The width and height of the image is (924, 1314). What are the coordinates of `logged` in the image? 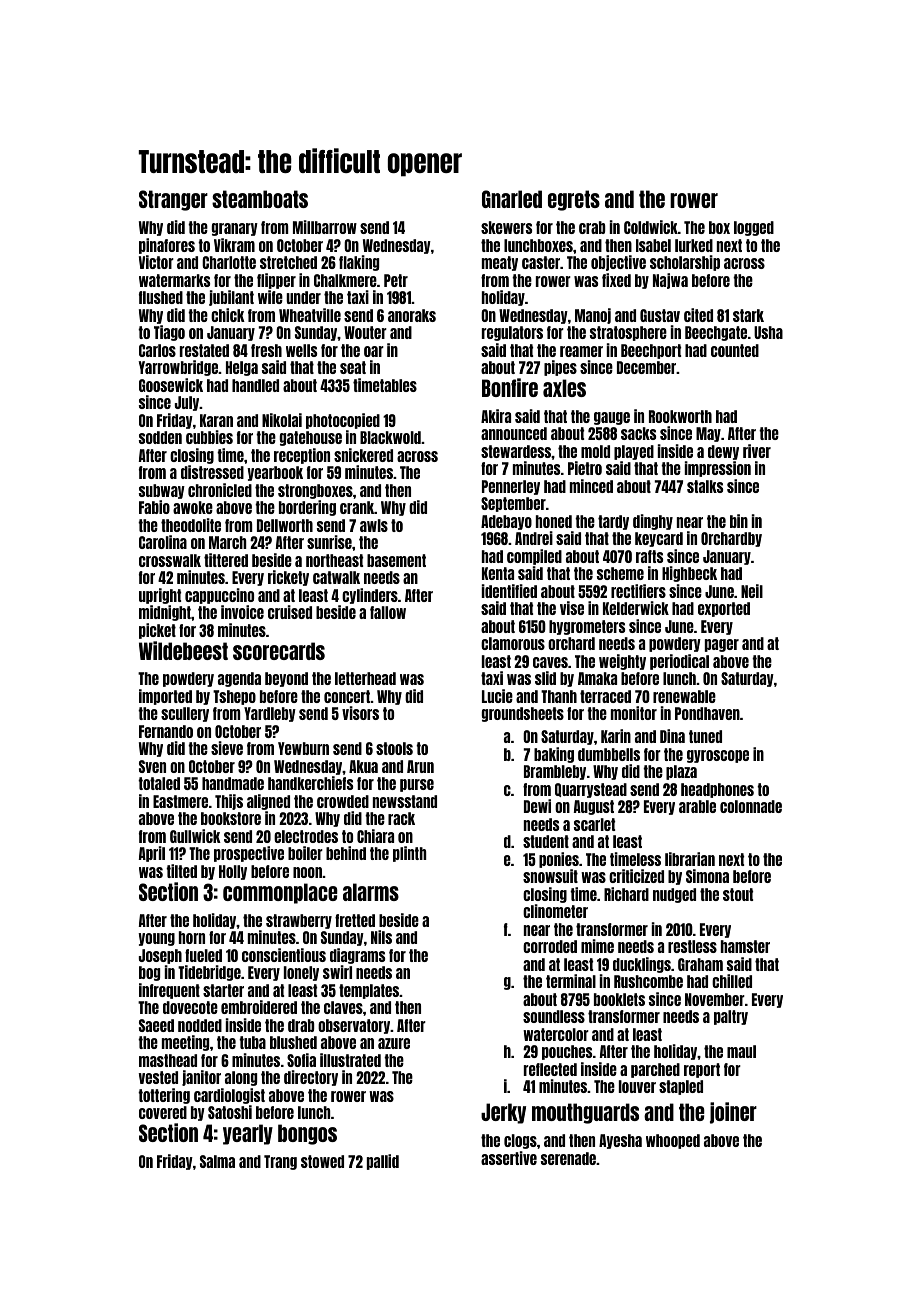 It's located at (754, 228).
